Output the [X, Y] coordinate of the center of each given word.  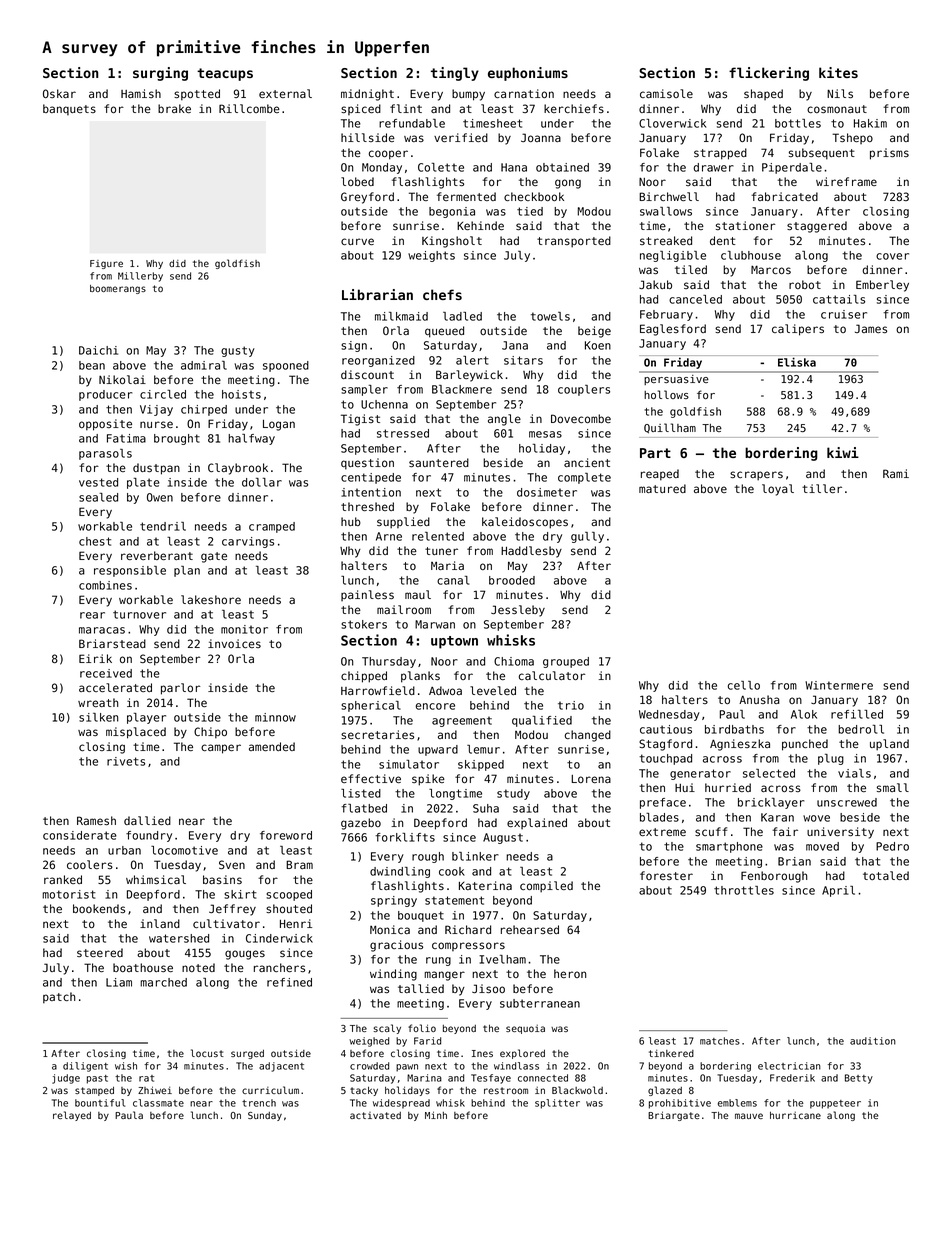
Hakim [870, 123]
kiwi [843, 452]
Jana [515, 345]
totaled [886, 875]
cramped [272, 527]
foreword [286, 835]
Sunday [265, 1116]
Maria [447, 565]
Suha [486, 808]
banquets [69, 109]
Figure [106, 264]
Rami [896, 473]
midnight [367, 95]
